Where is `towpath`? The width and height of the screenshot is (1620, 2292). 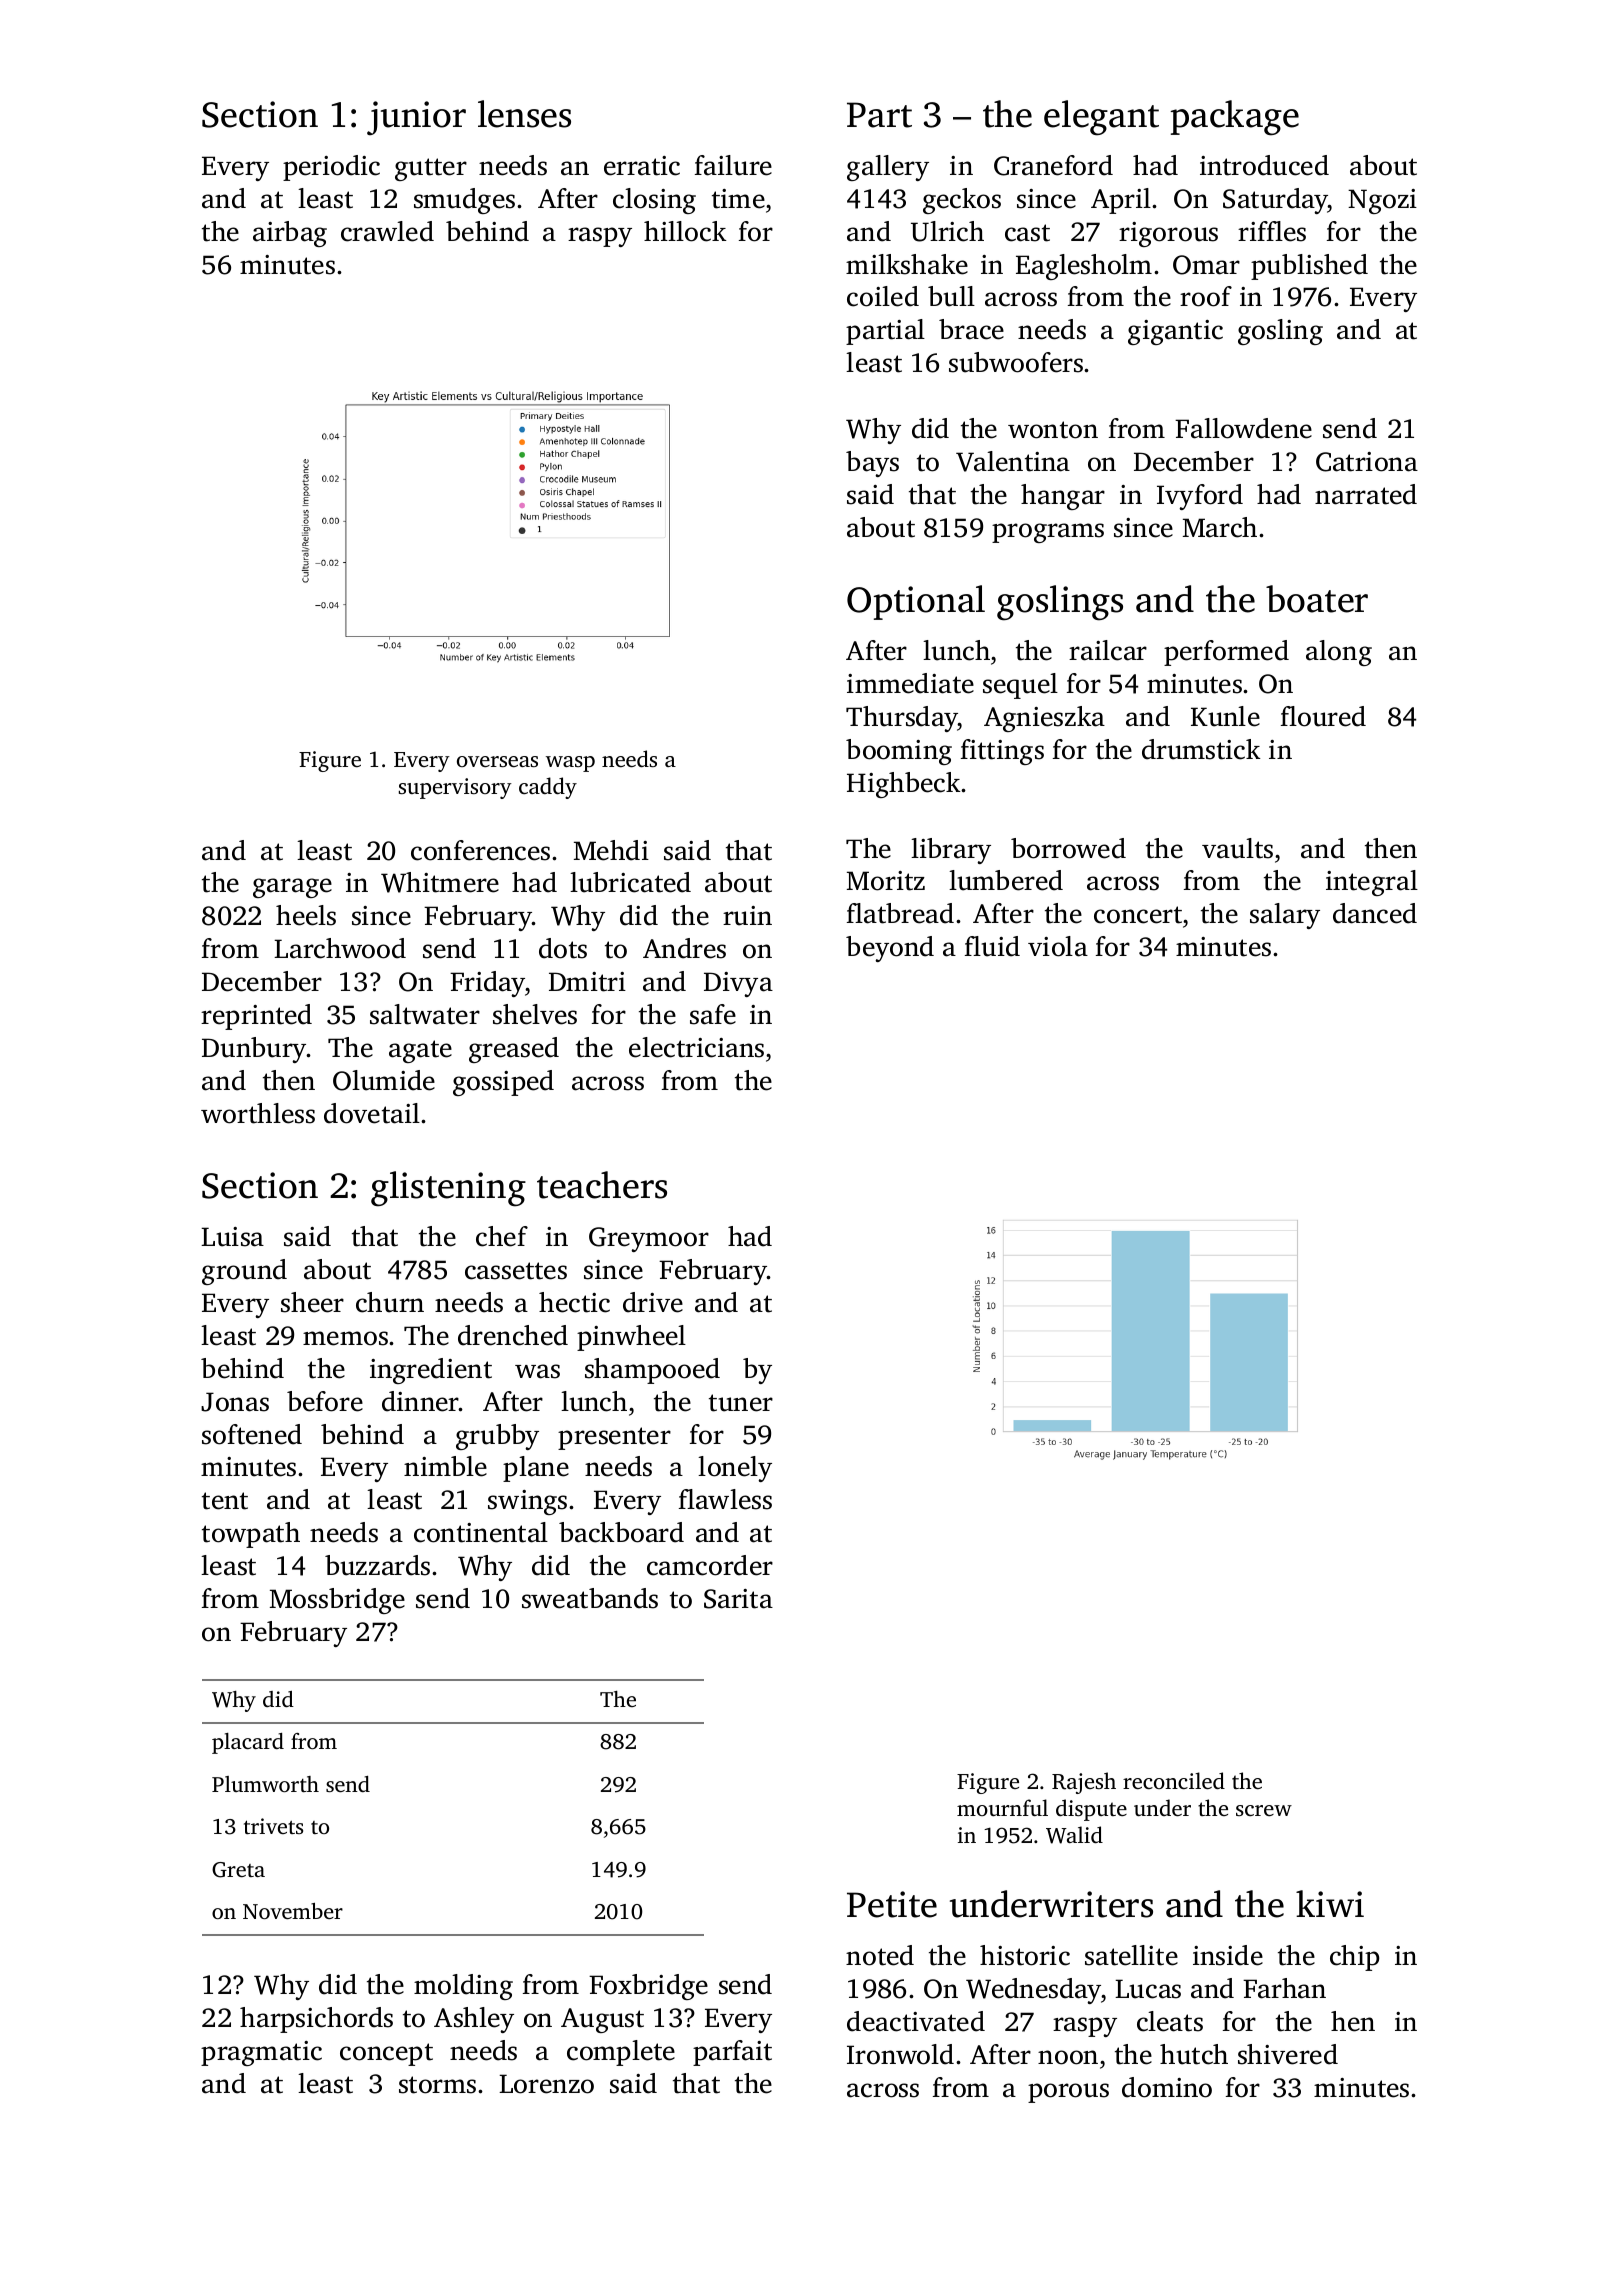 towpath is located at coordinates (251, 1535).
